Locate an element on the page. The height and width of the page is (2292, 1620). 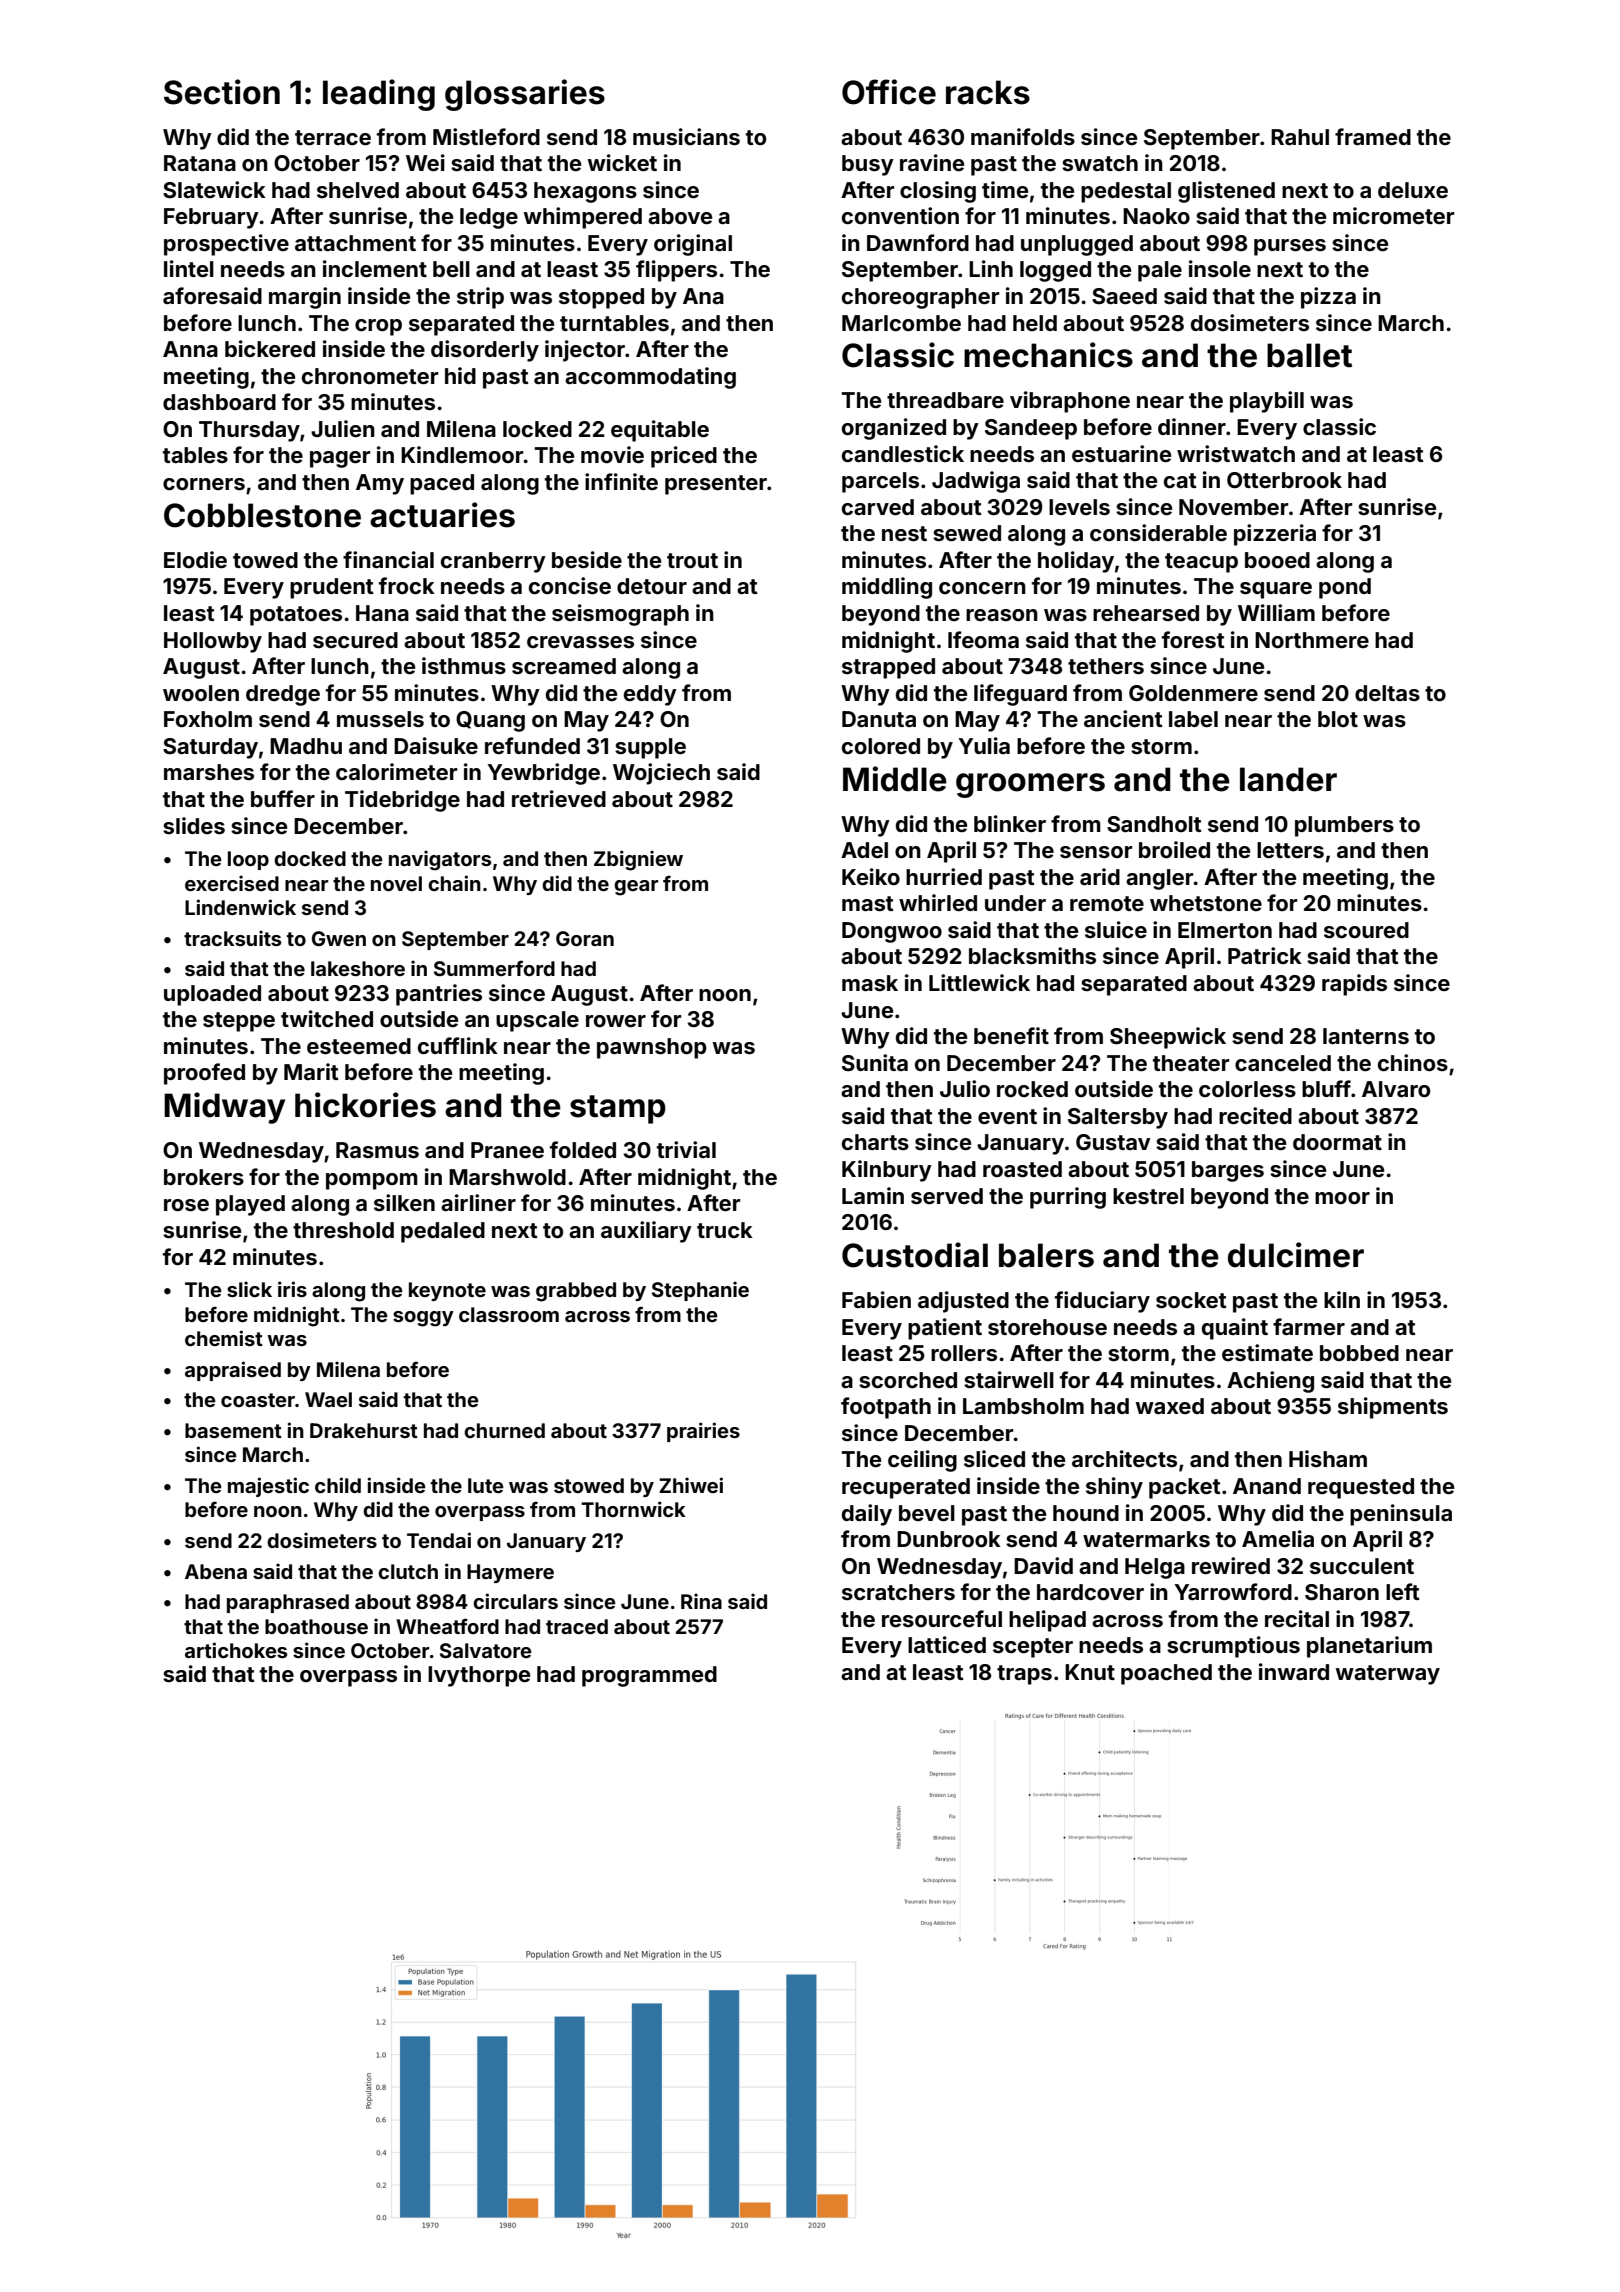
slides is located at coordinates (194, 825).
